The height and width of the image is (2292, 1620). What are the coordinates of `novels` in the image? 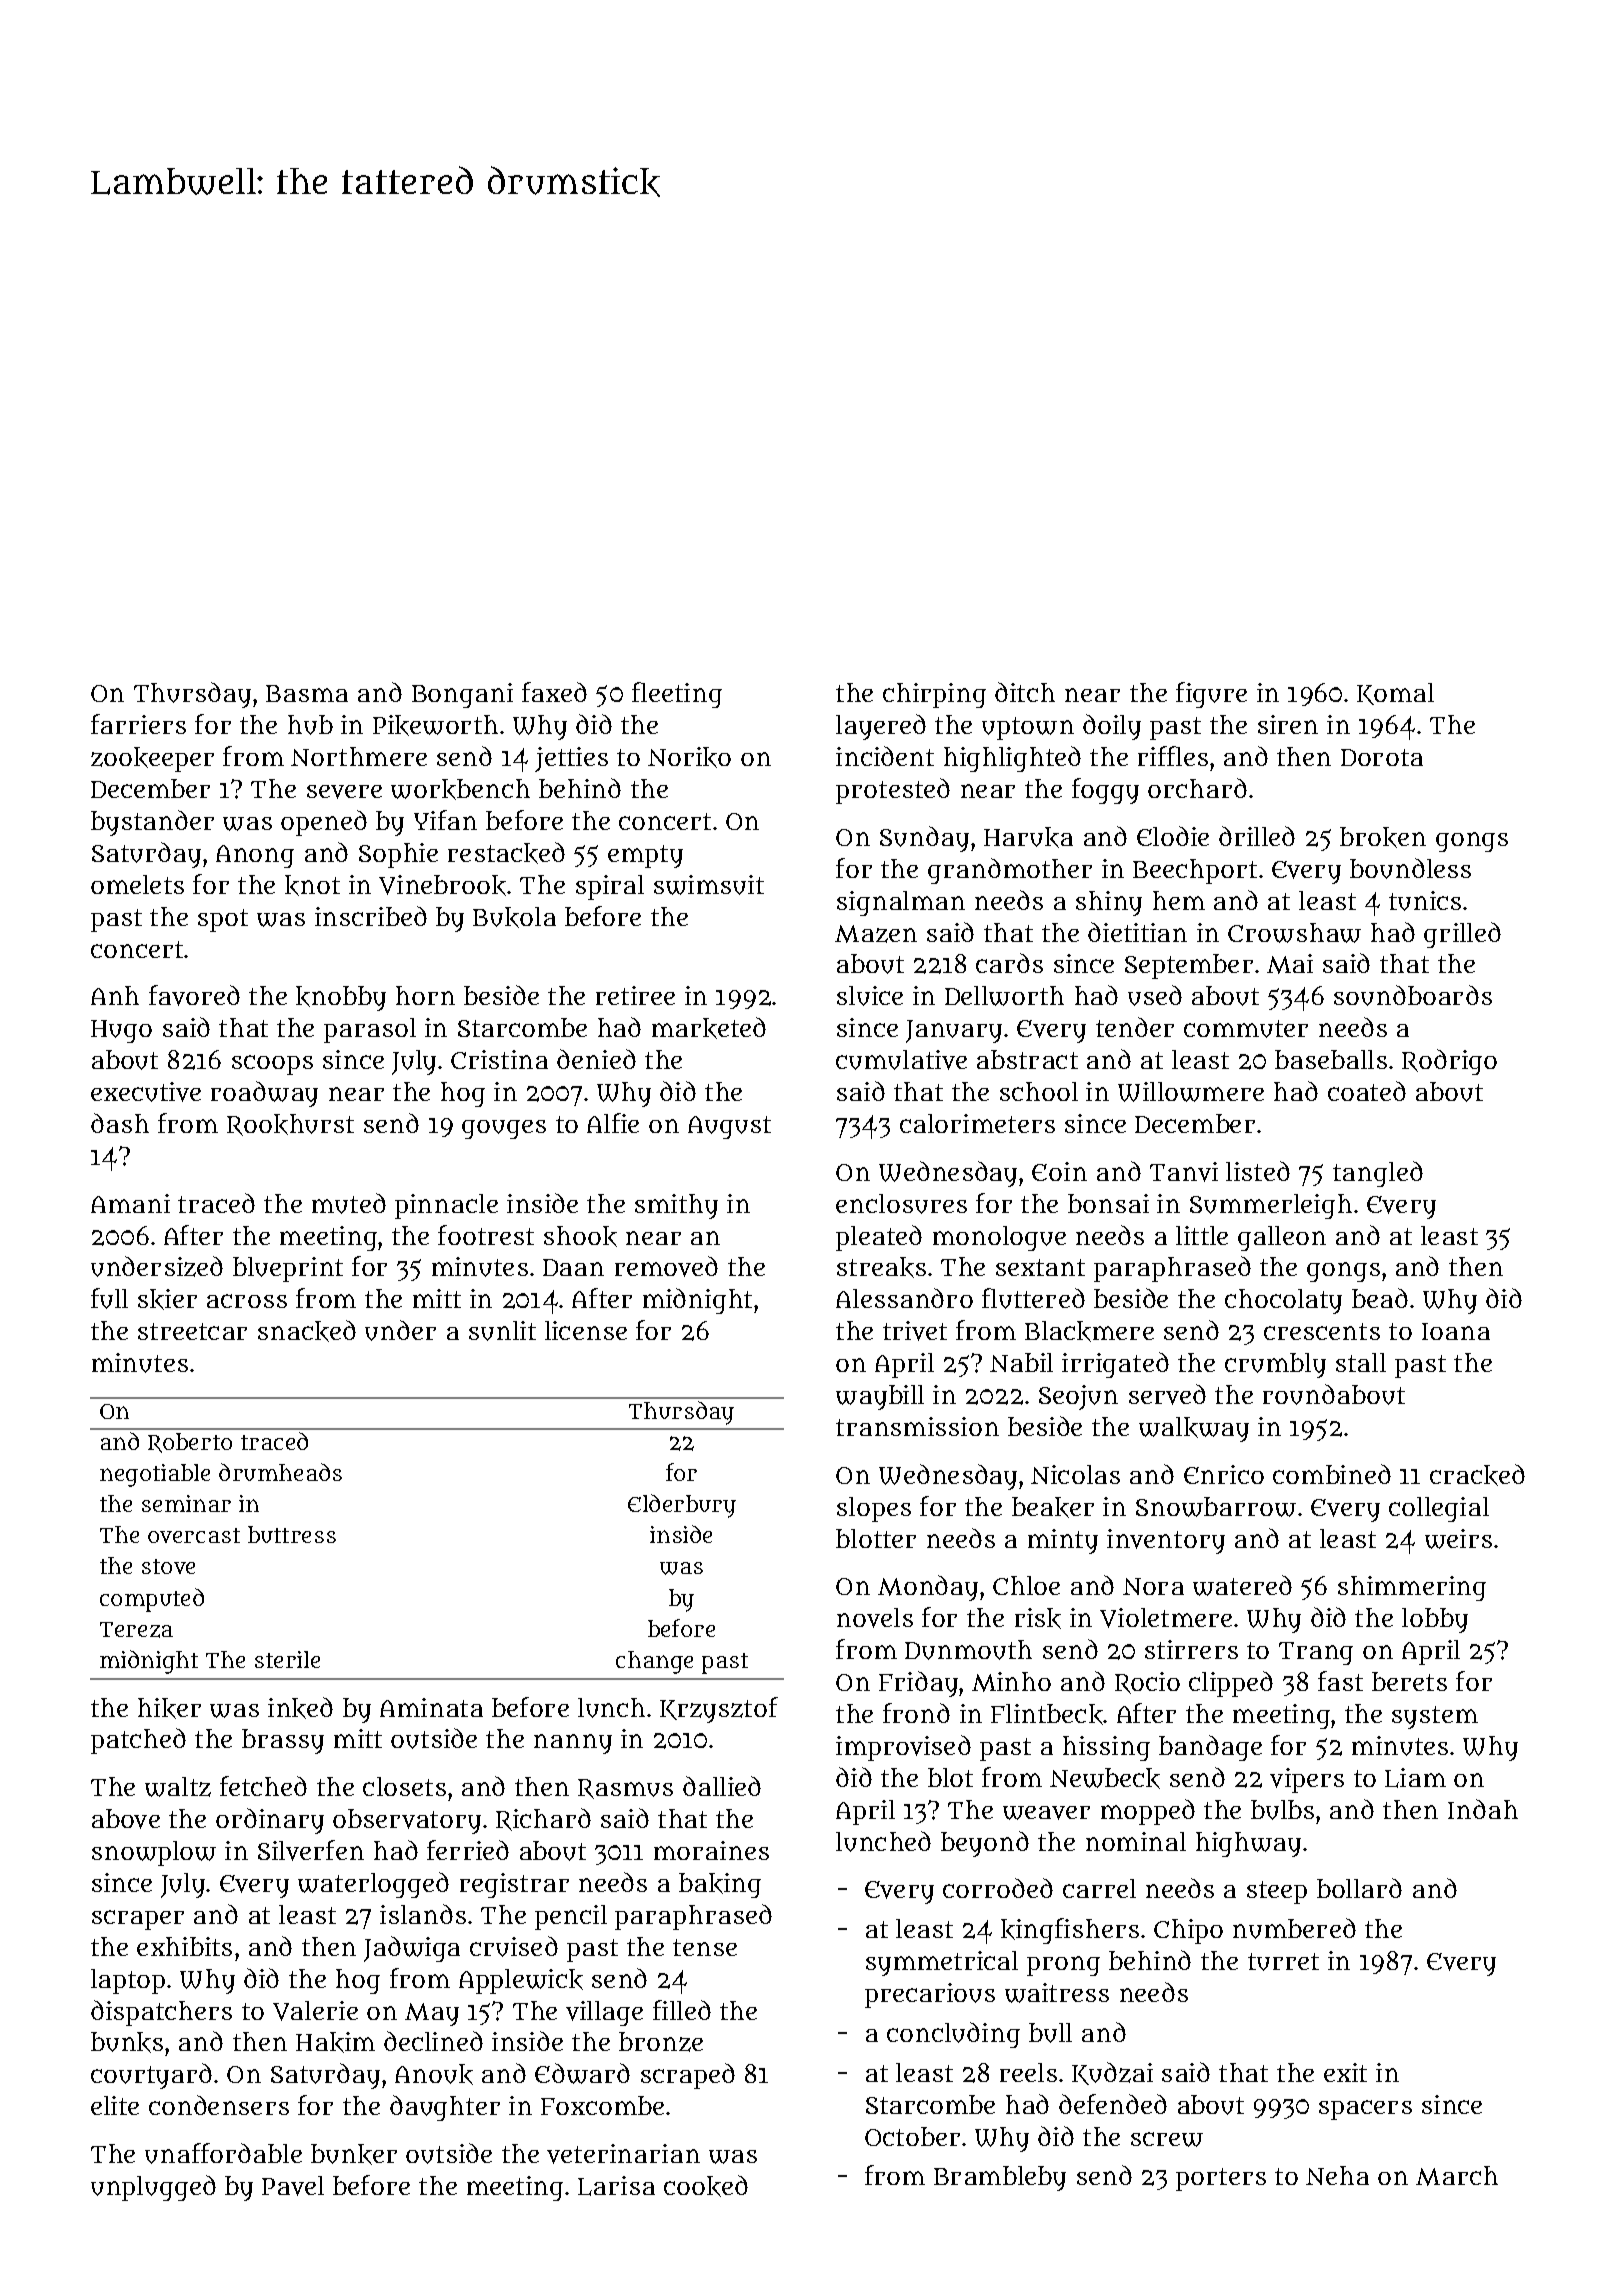 It's located at (875, 1618).
